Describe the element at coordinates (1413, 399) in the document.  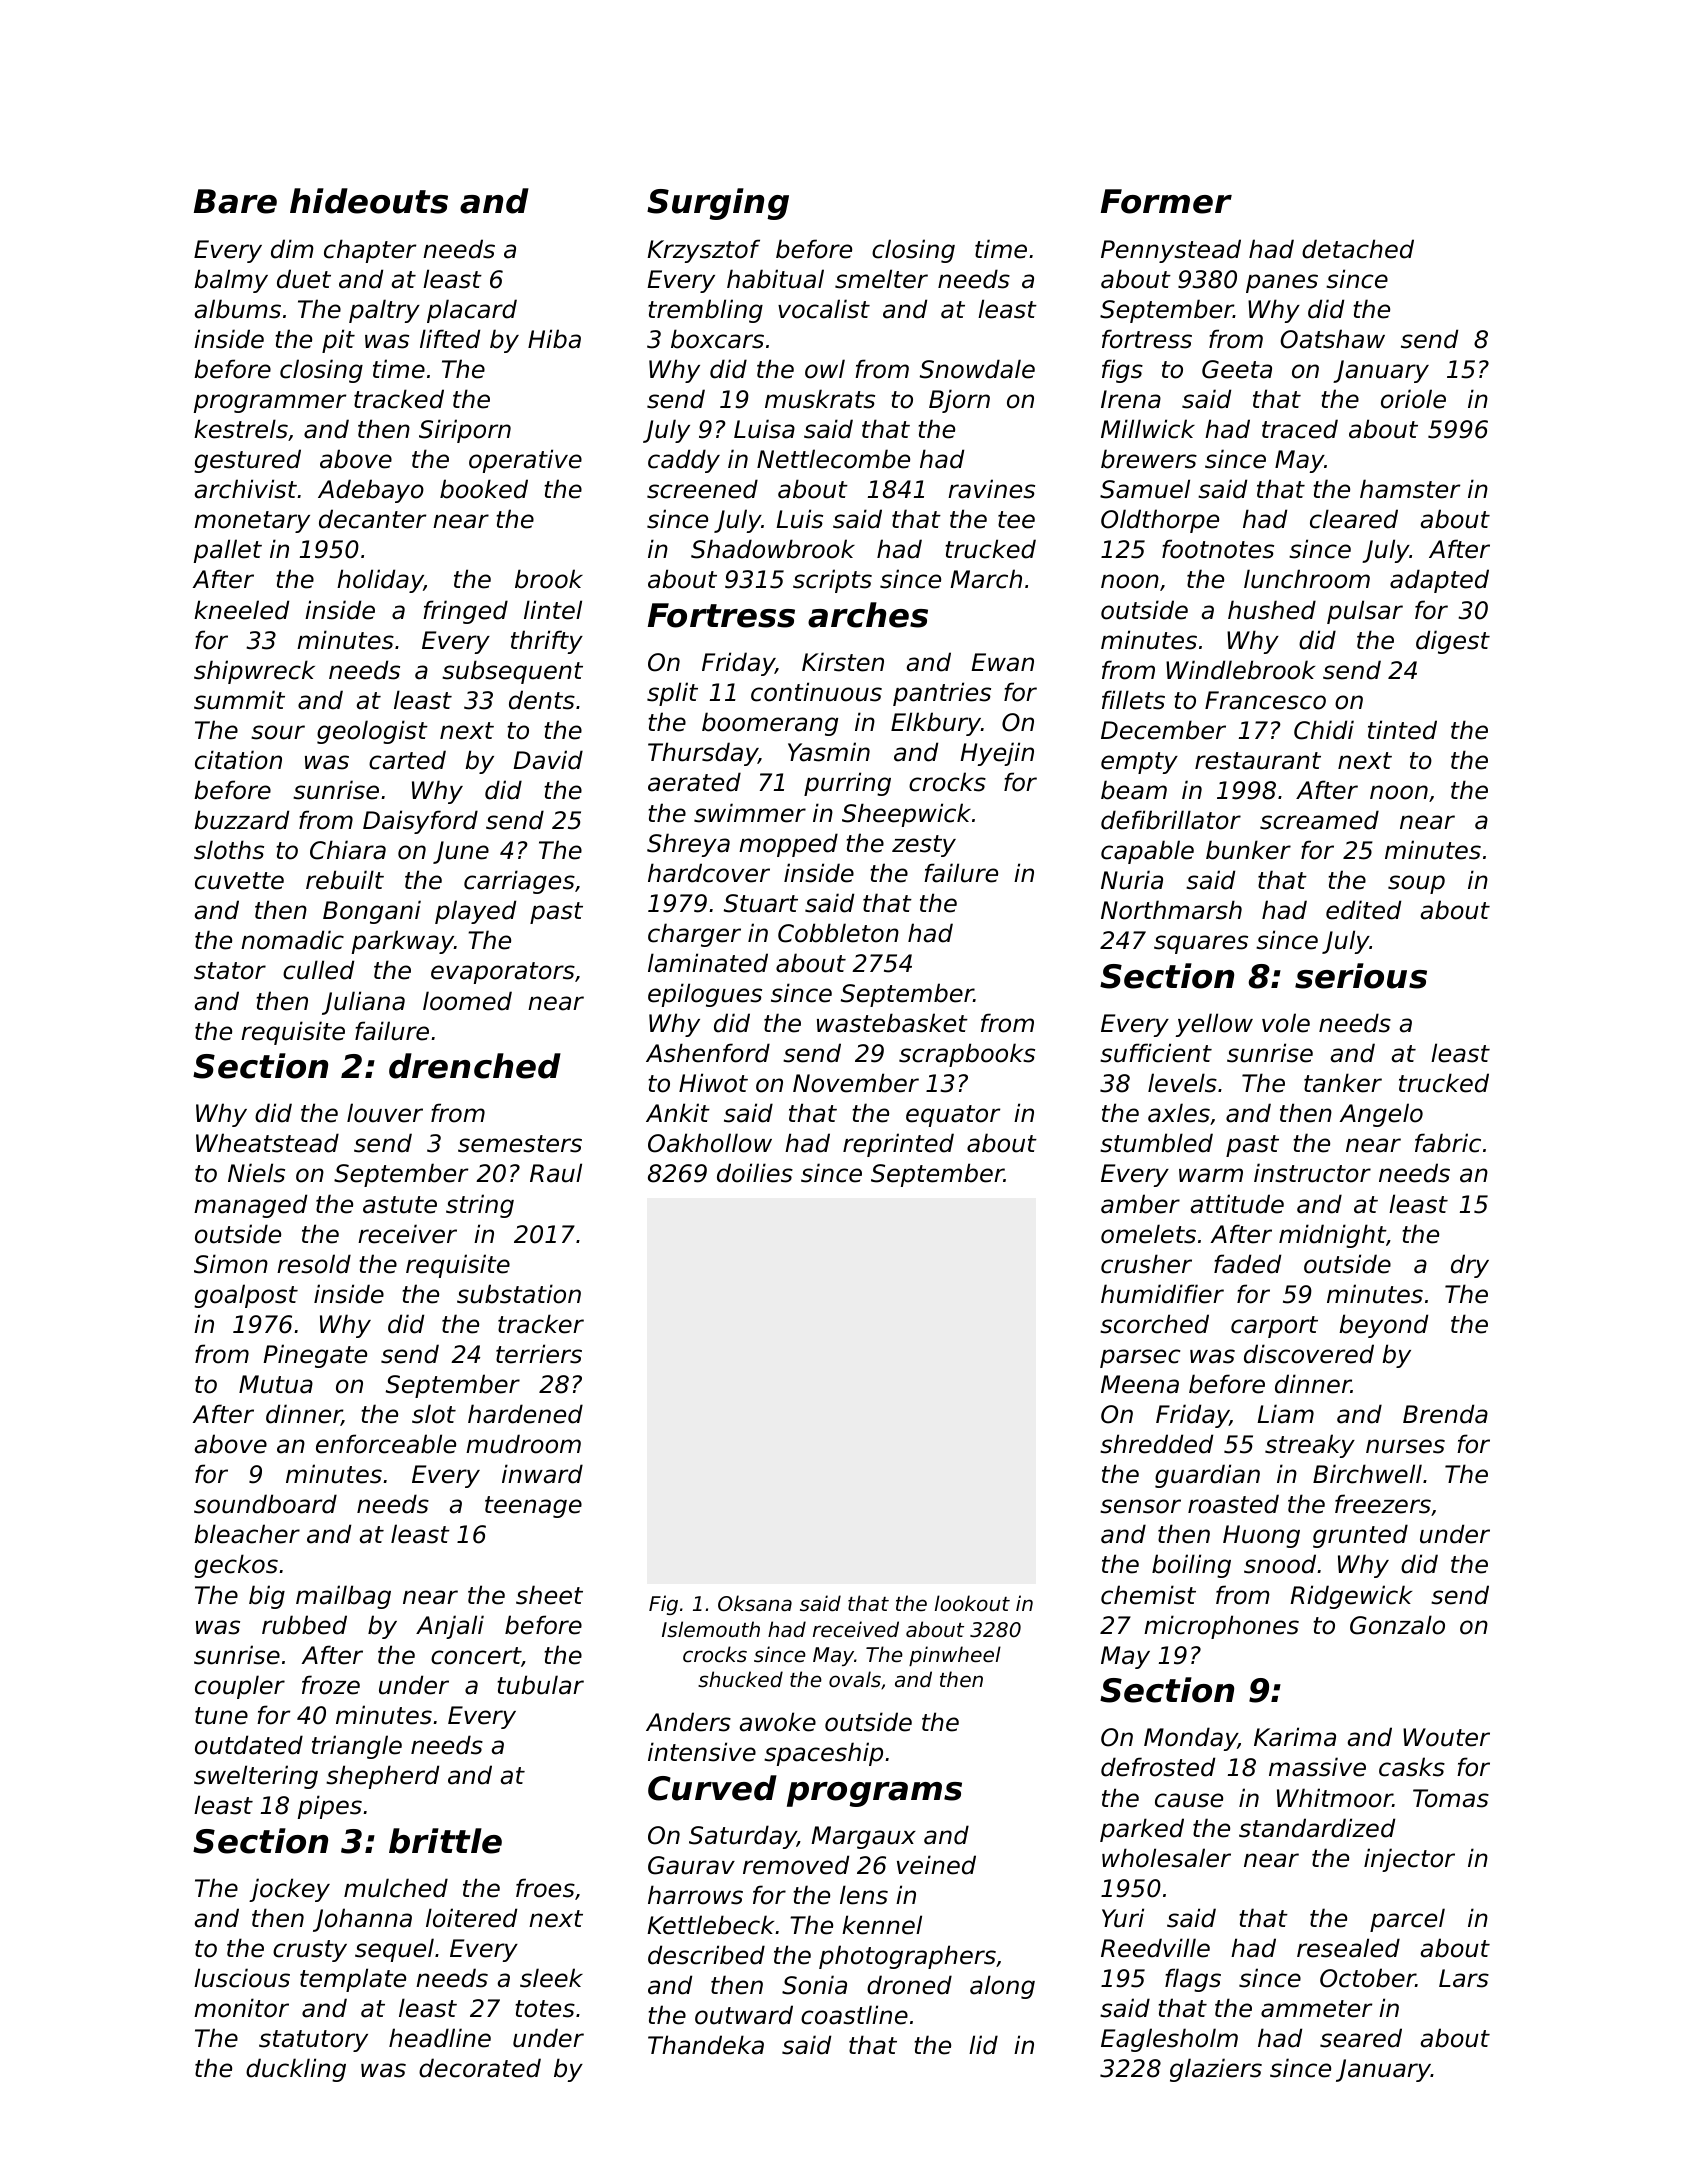
I see `oriole` at that location.
